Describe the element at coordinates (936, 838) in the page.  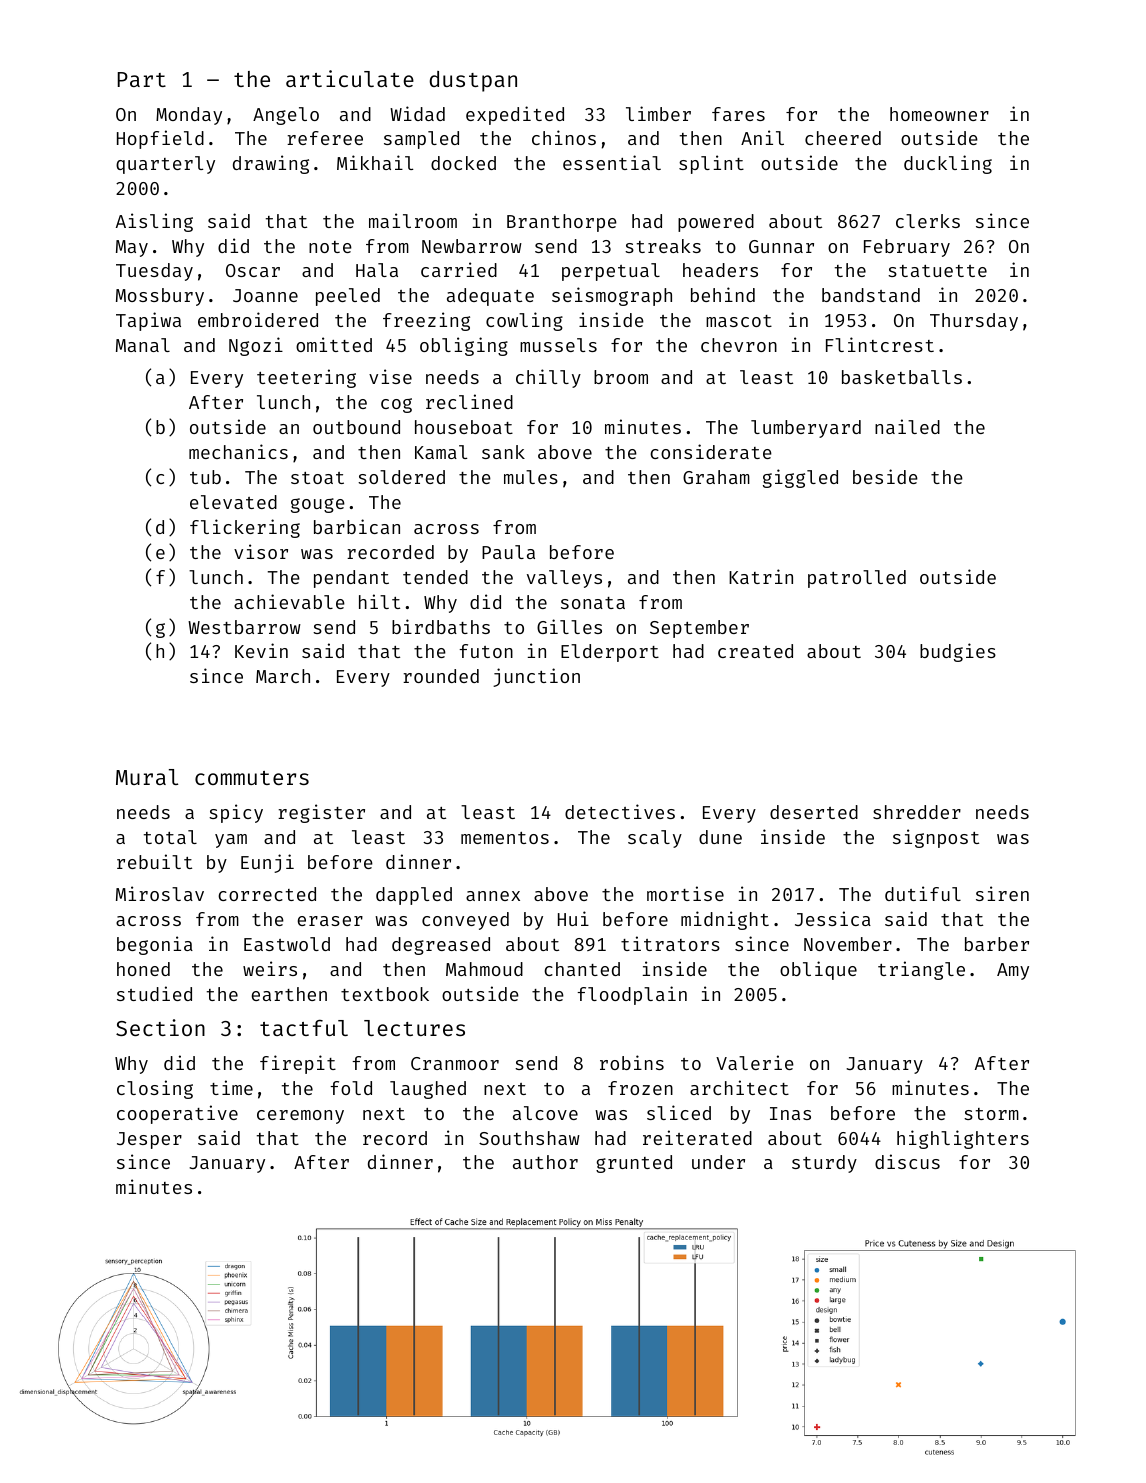
I see `signpost` at that location.
